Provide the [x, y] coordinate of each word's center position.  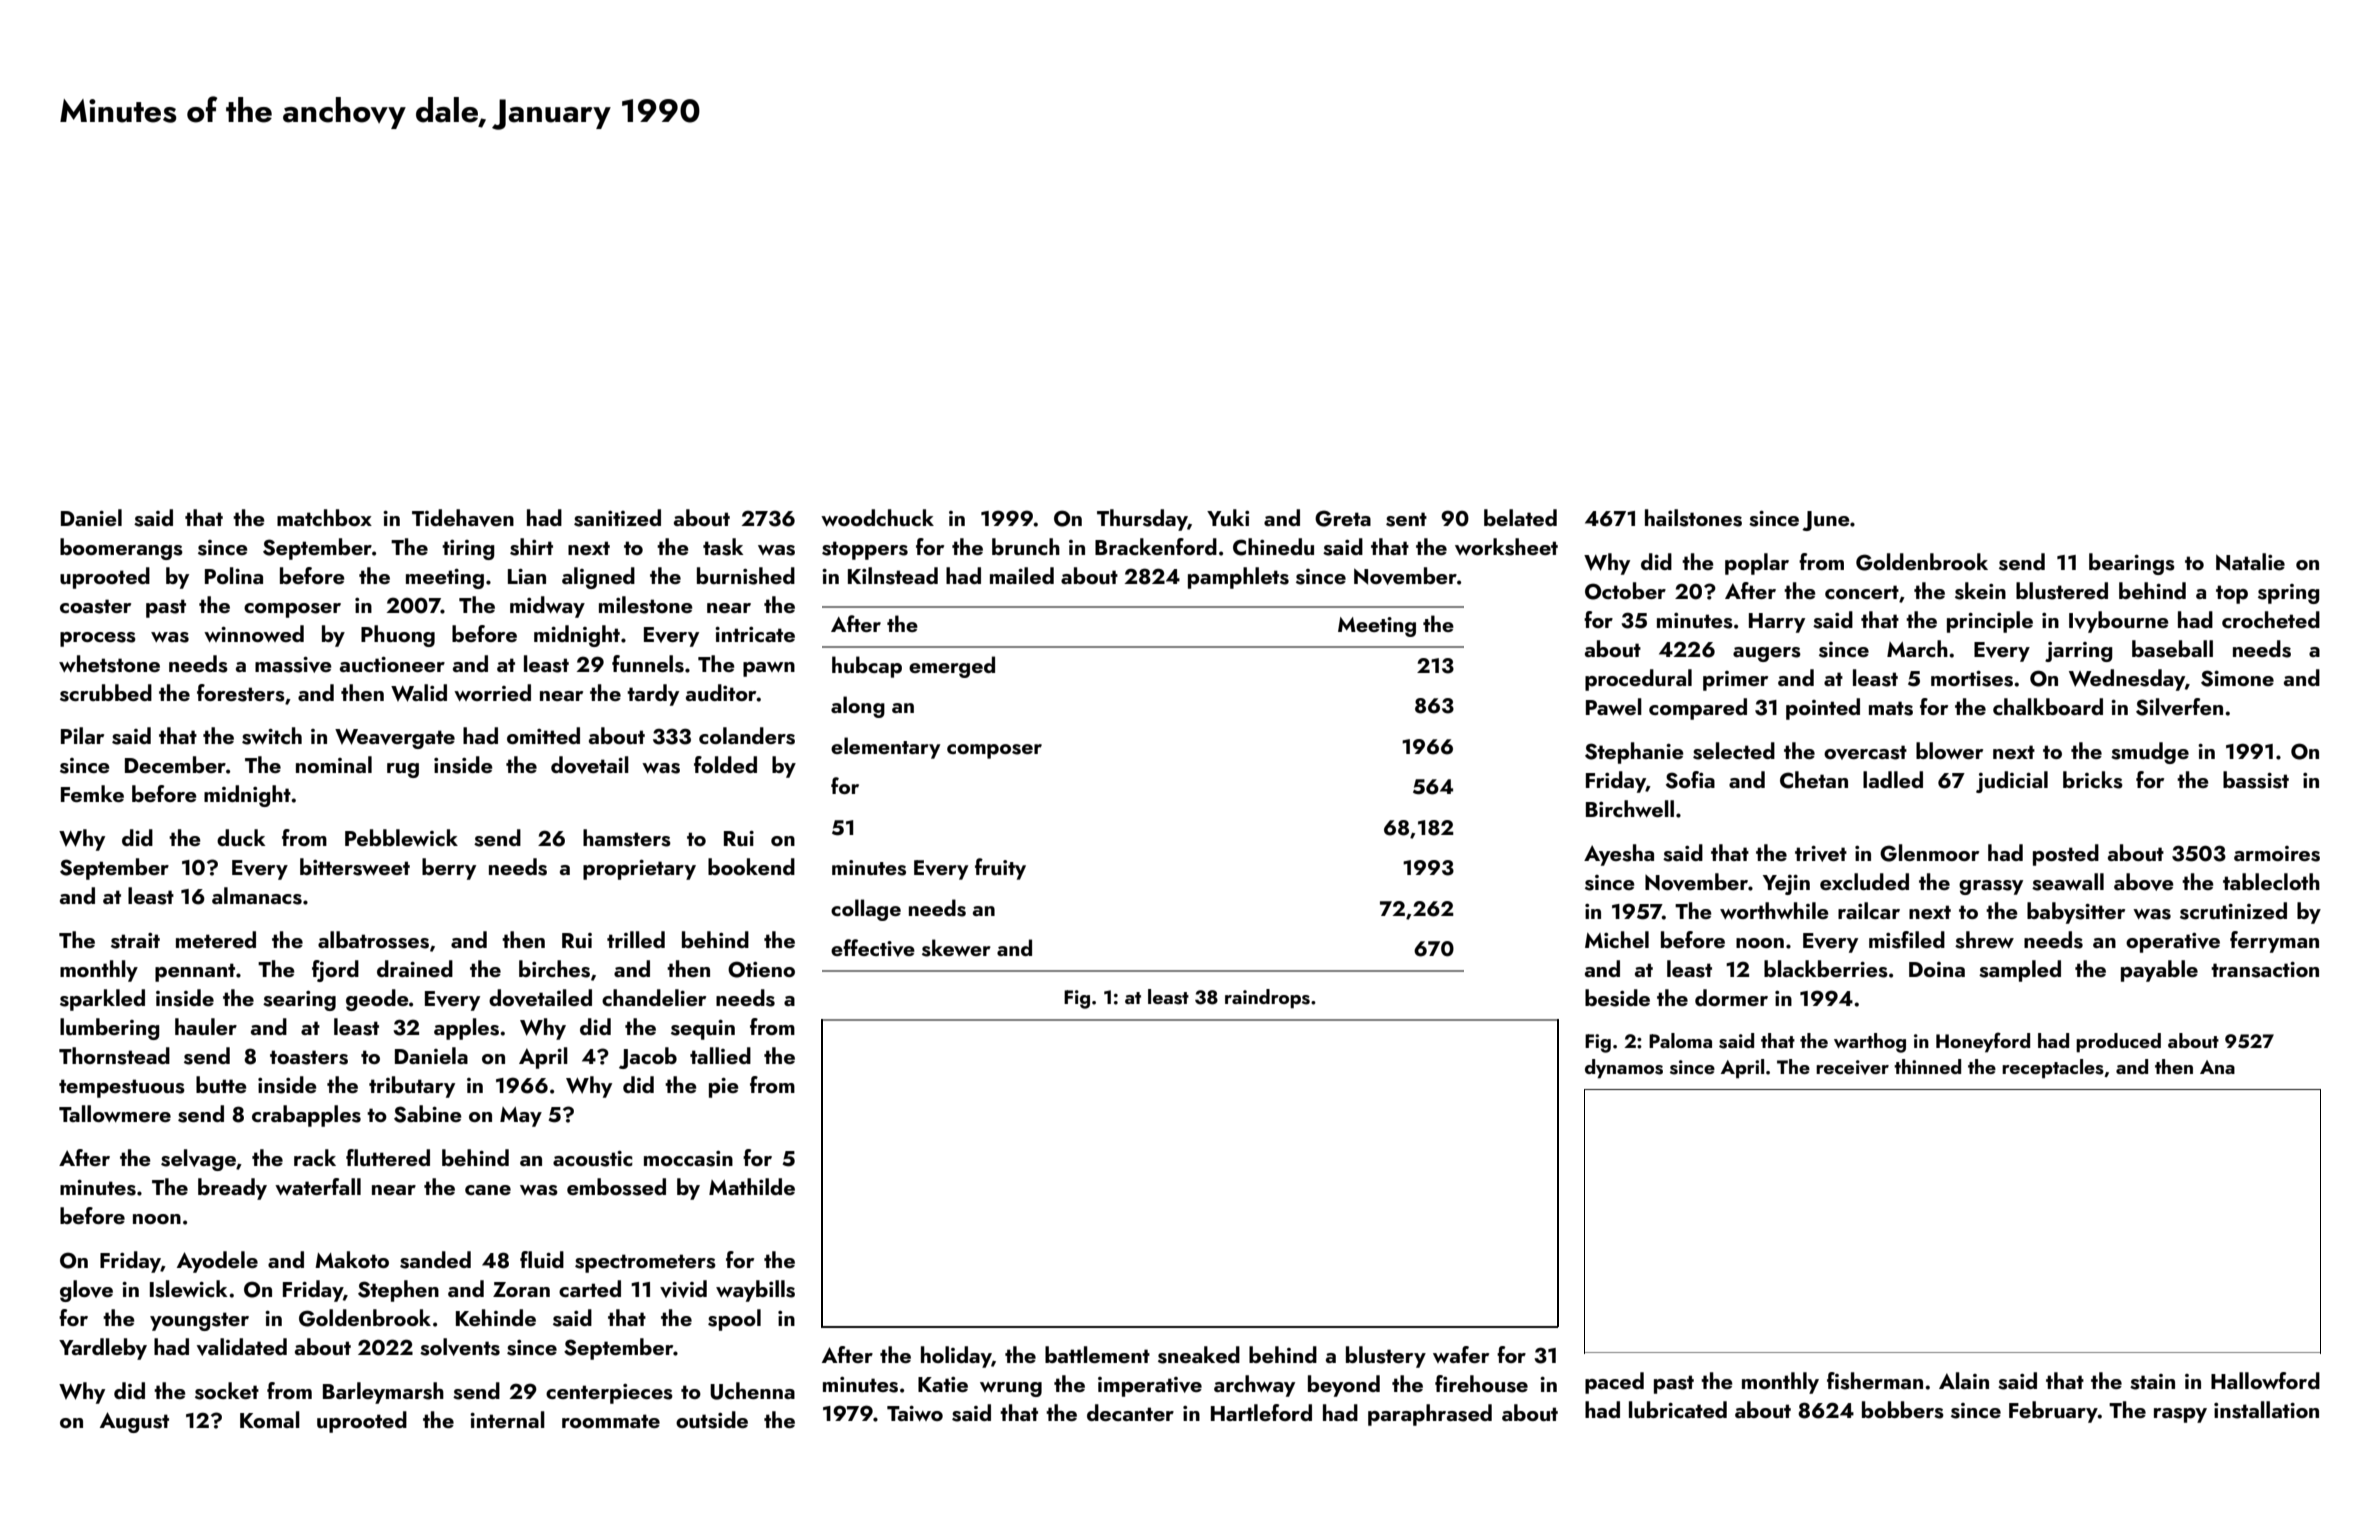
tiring [468, 550]
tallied [720, 1055]
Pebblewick [401, 837]
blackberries [1826, 969]
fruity [1000, 869]
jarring [2079, 652]
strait [135, 941]
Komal [270, 1419]
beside [1617, 998]
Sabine [428, 1114]
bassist [2256, 780]
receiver [1852, 1067]
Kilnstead [893, 576]
